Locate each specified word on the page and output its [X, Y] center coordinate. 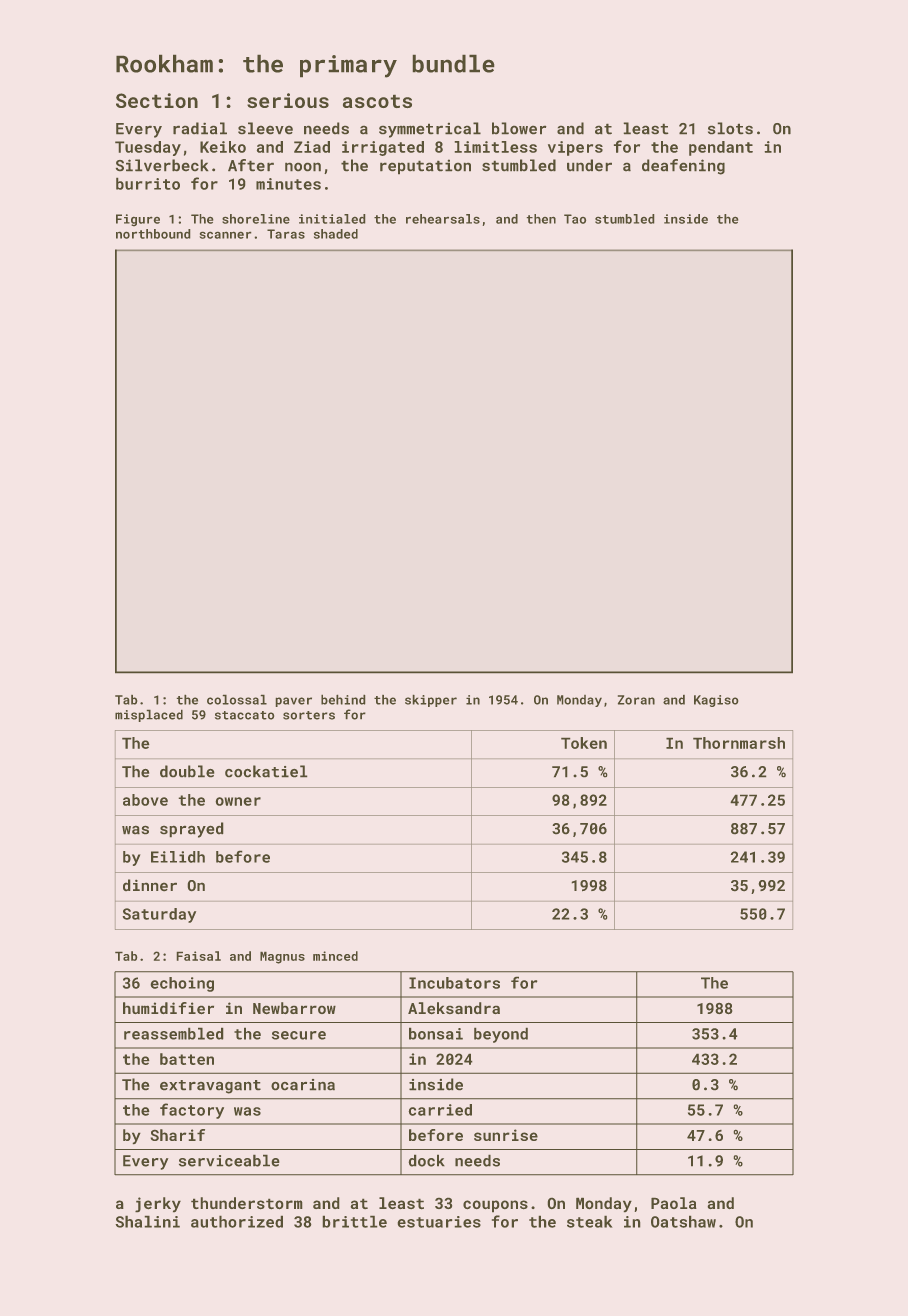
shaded [336, 234]
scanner [225, 235]
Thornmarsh [739, 743]
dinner [150, 885]
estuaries [439, 1222]
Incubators [454, 983]
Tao [575, 219]
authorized [237, 1222]
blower [519, 128]
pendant [721, 148]
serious [288, 100]
